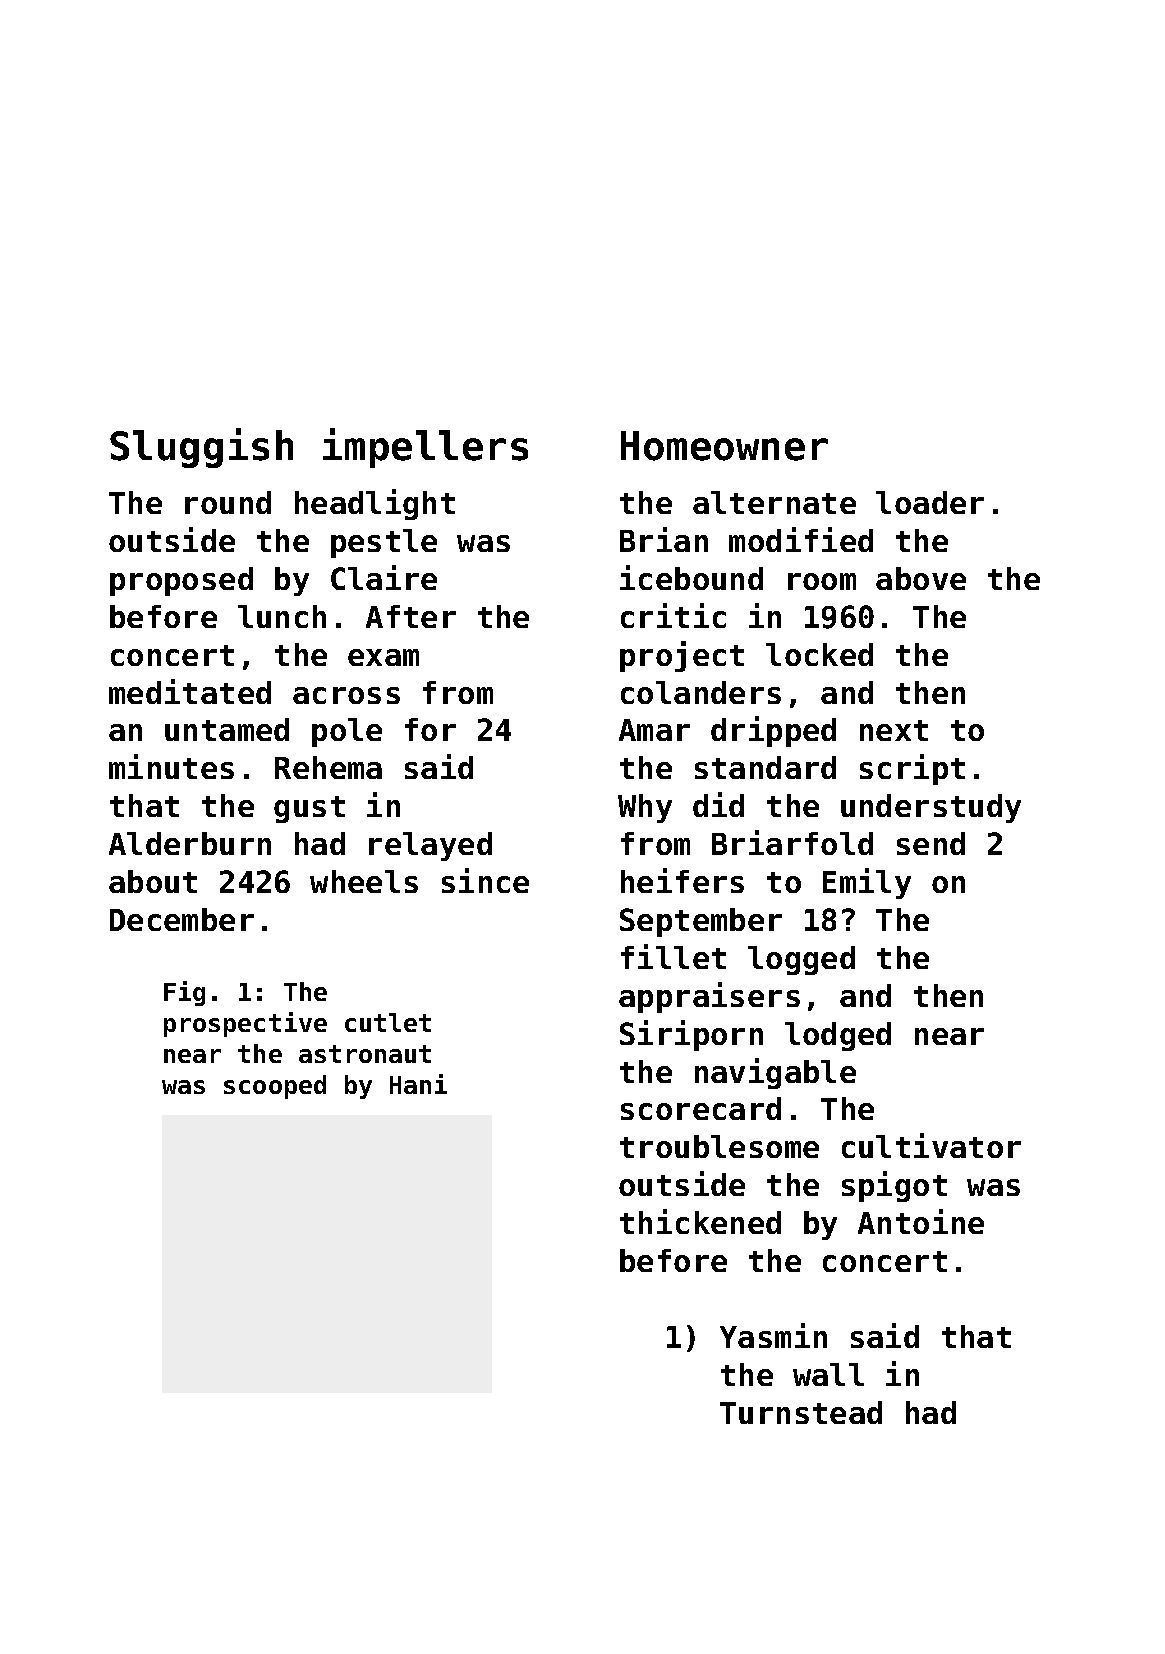 This document has height=1654, width=1165. What do you see at coordinates (654, 730) in the document?
I see `Amar` at bounding box center [654, 730].
